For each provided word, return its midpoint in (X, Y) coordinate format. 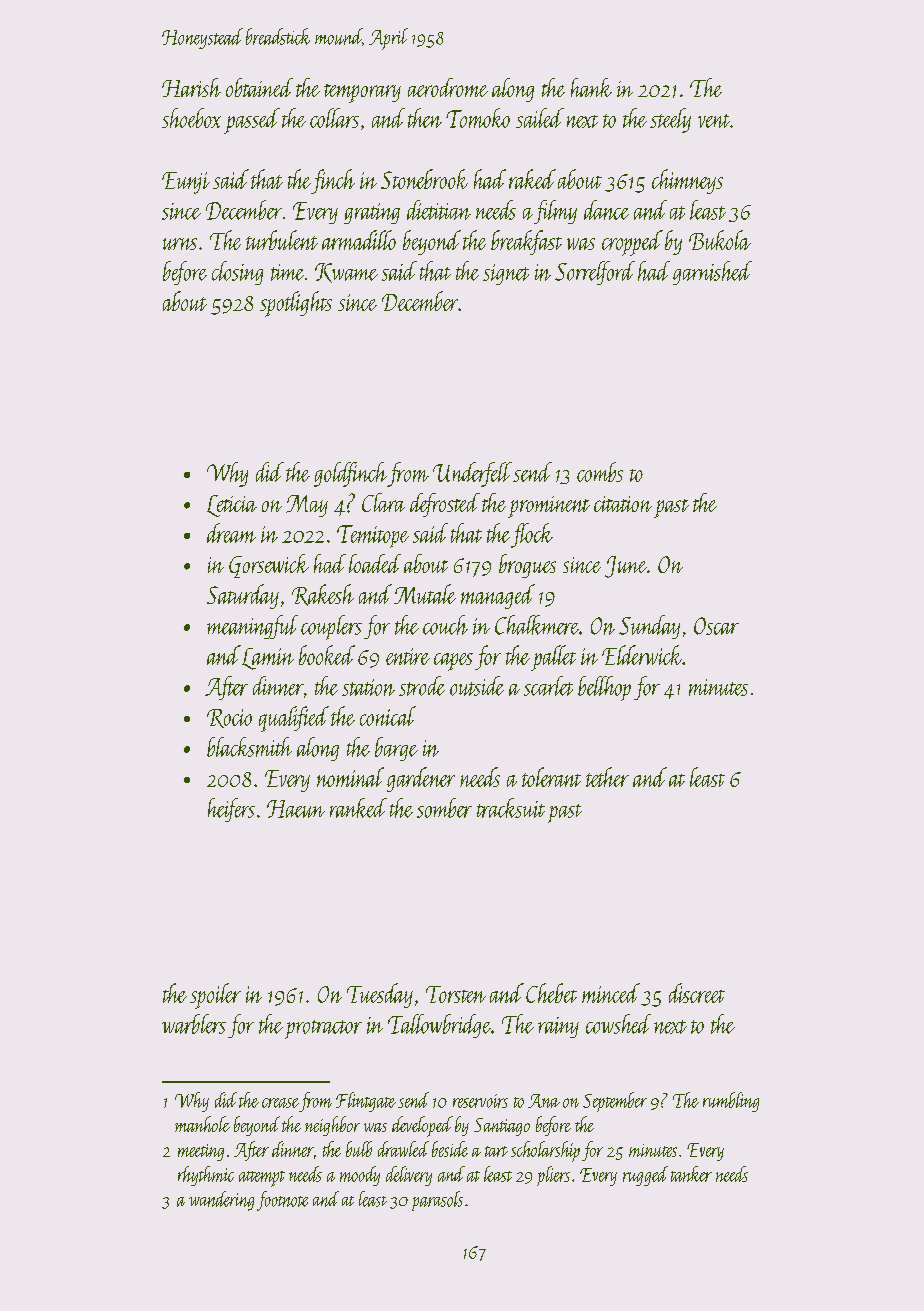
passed (252, 121)
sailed (540, 118)
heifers (231, 810)
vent (714, 121)
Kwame (346, 273)
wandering (221, 1201)
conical (388, 716)
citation (623, 504)
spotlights (296, 304)
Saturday (243, 596)
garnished (712, 273)
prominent (549, 507)
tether (607, 777)
